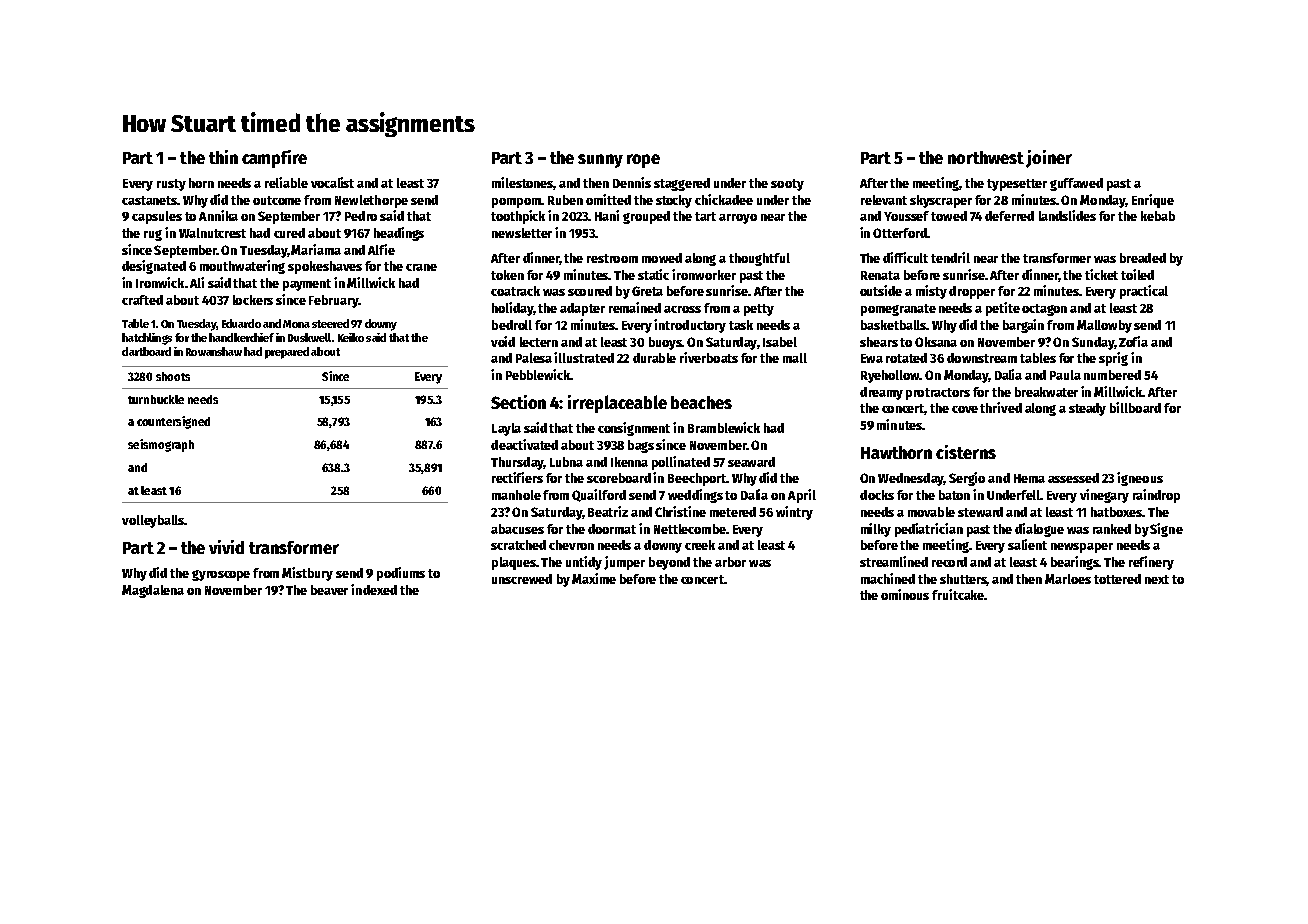 This page has width=1308, height=924. Describe the element at coordinates (949, 562) in the page. I see `record` at that location.
